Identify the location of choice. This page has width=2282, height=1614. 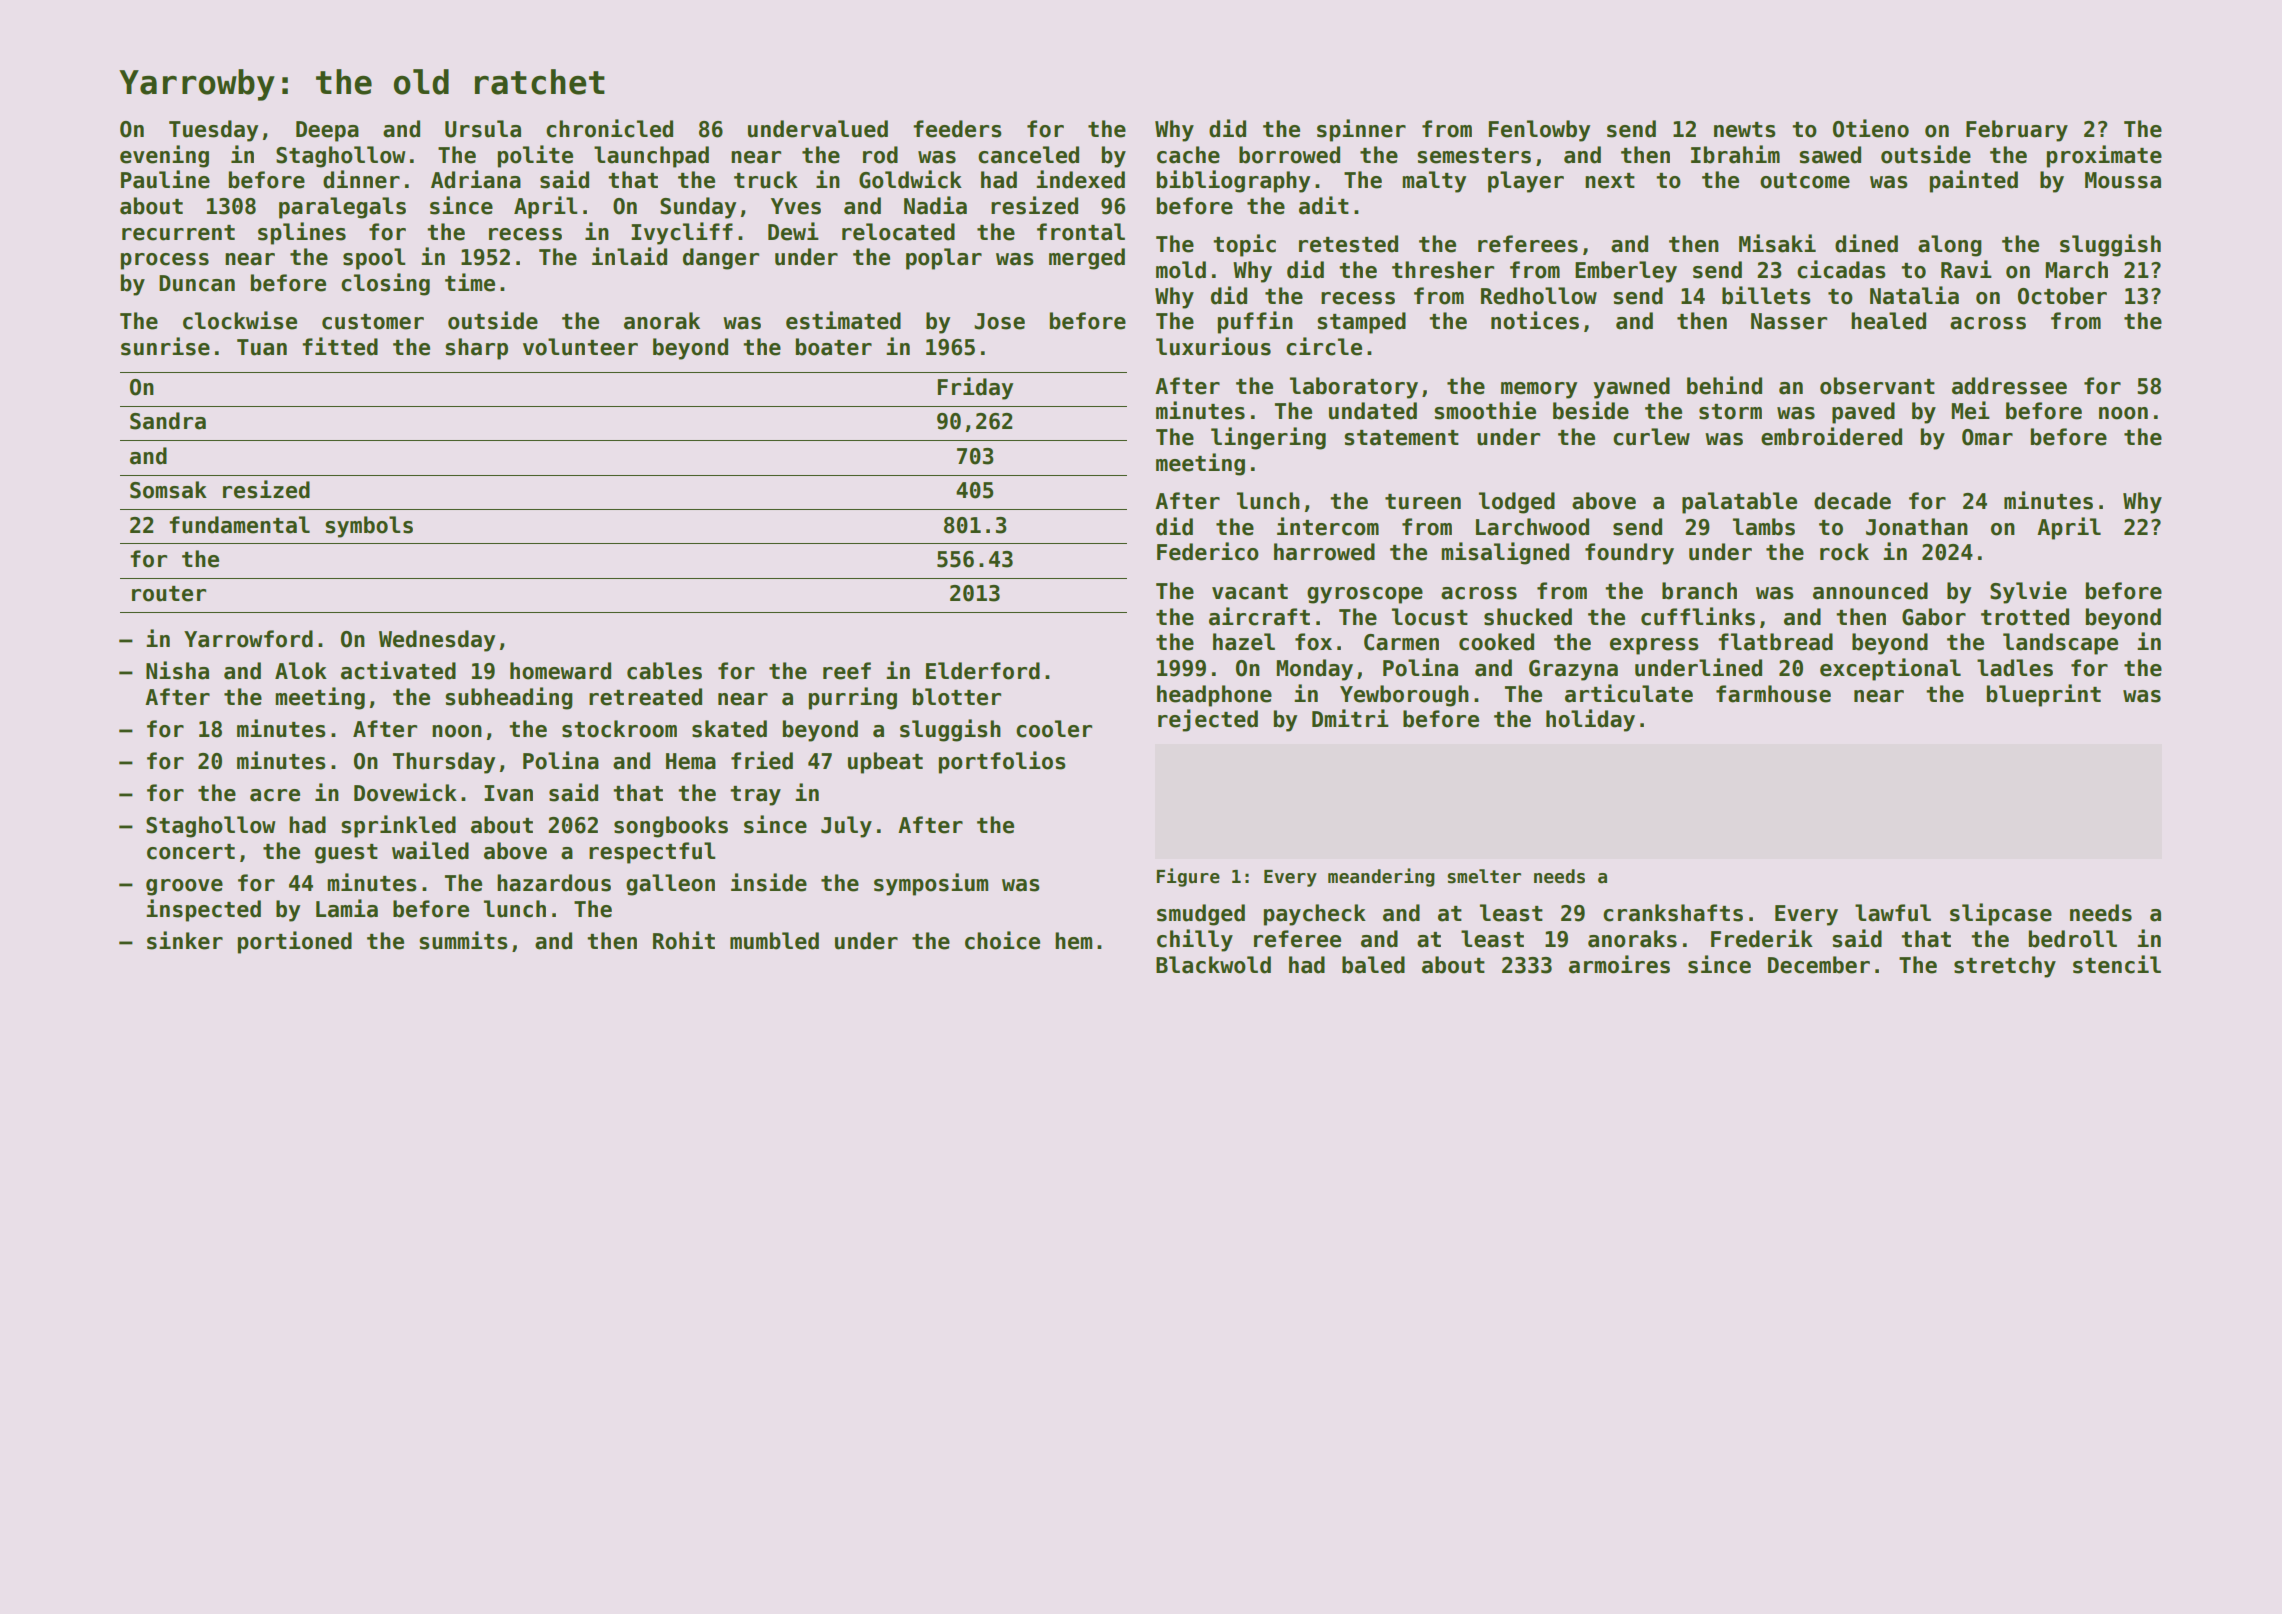
(1002, 940).
